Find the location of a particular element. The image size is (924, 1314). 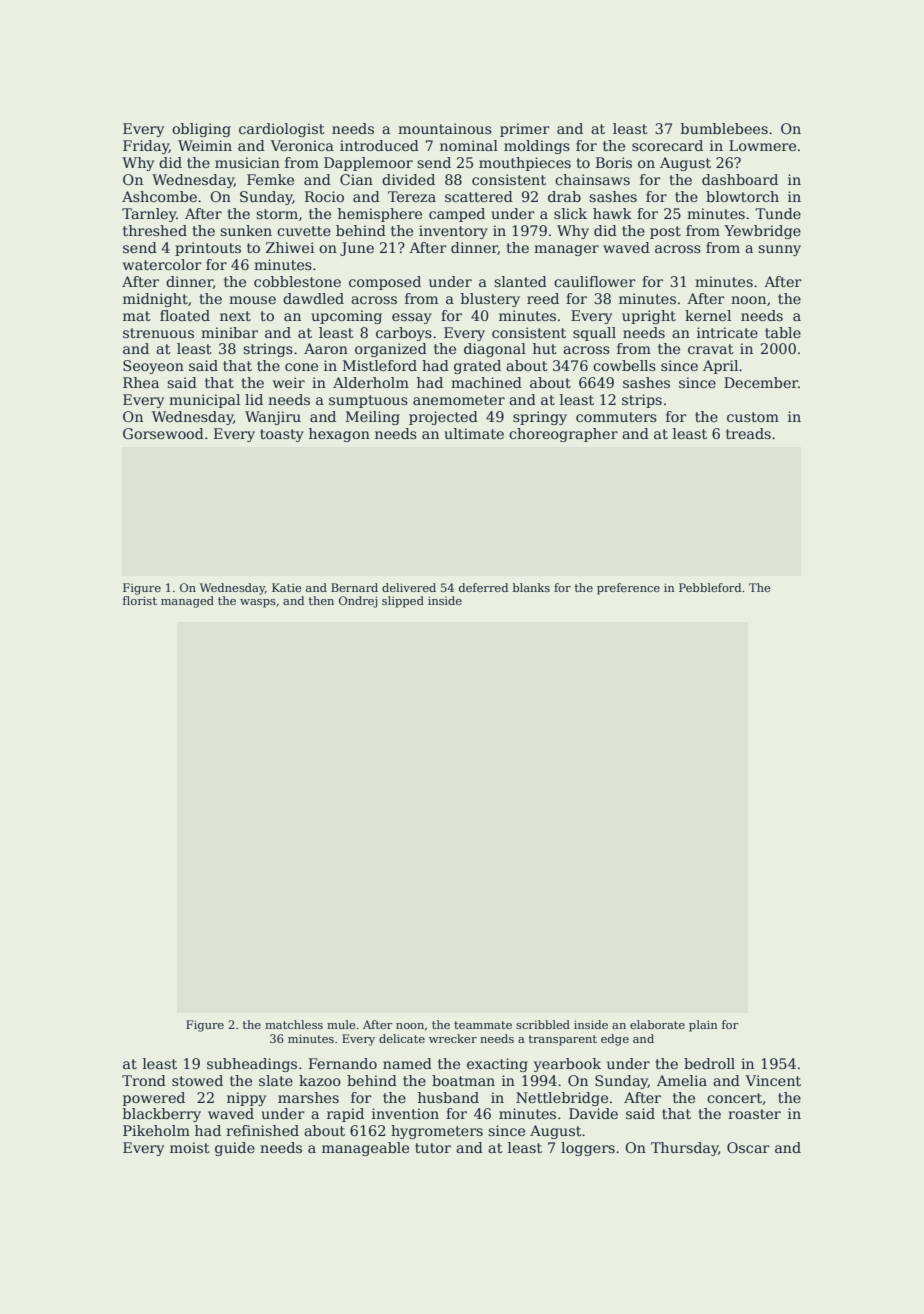

Veronica is located at coordinates (302, 145).
